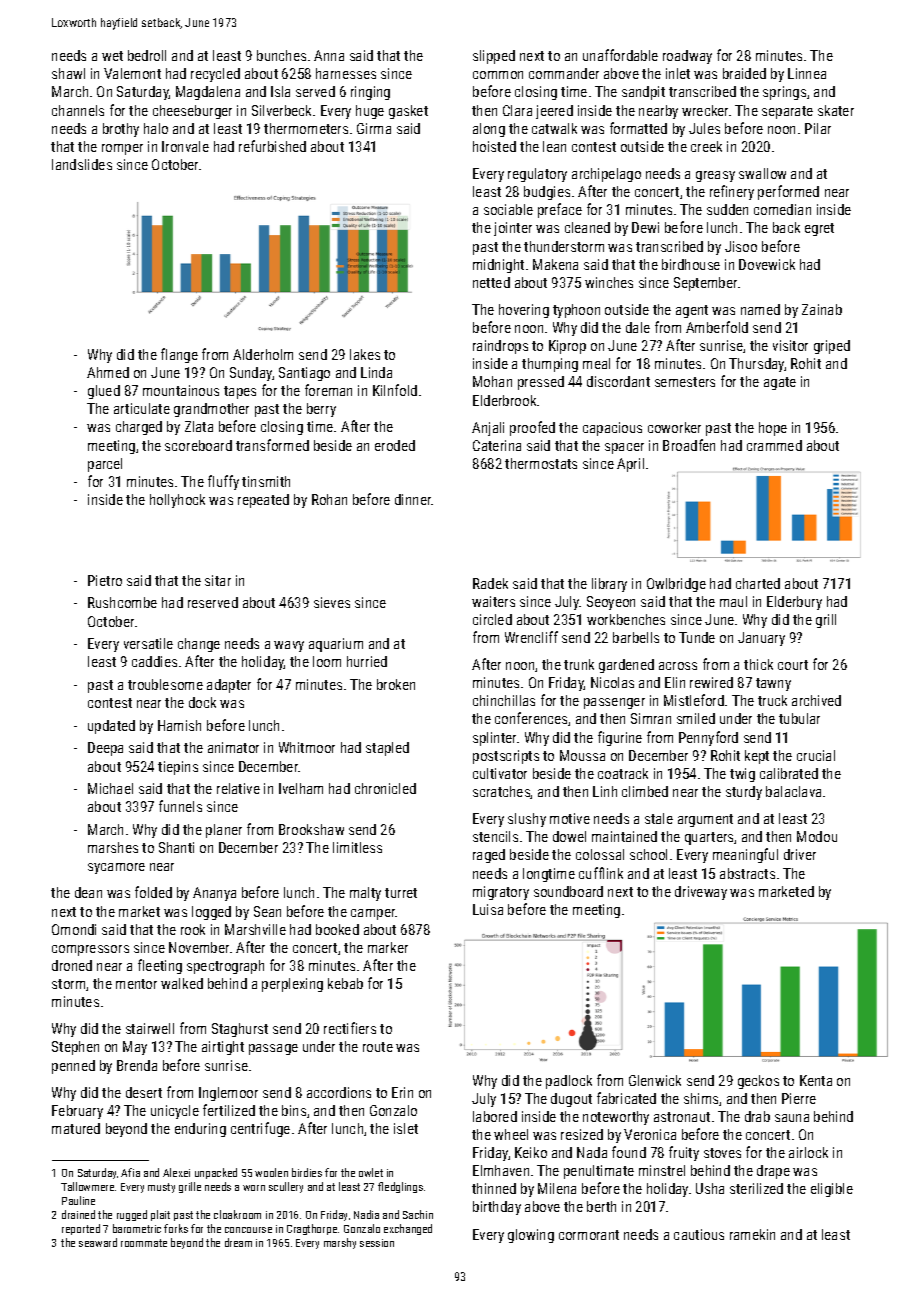 The height and width of the page is (1316, 908). Describe the element at coordinates (500, 773) in the page. I see `cultivator` at that location.
